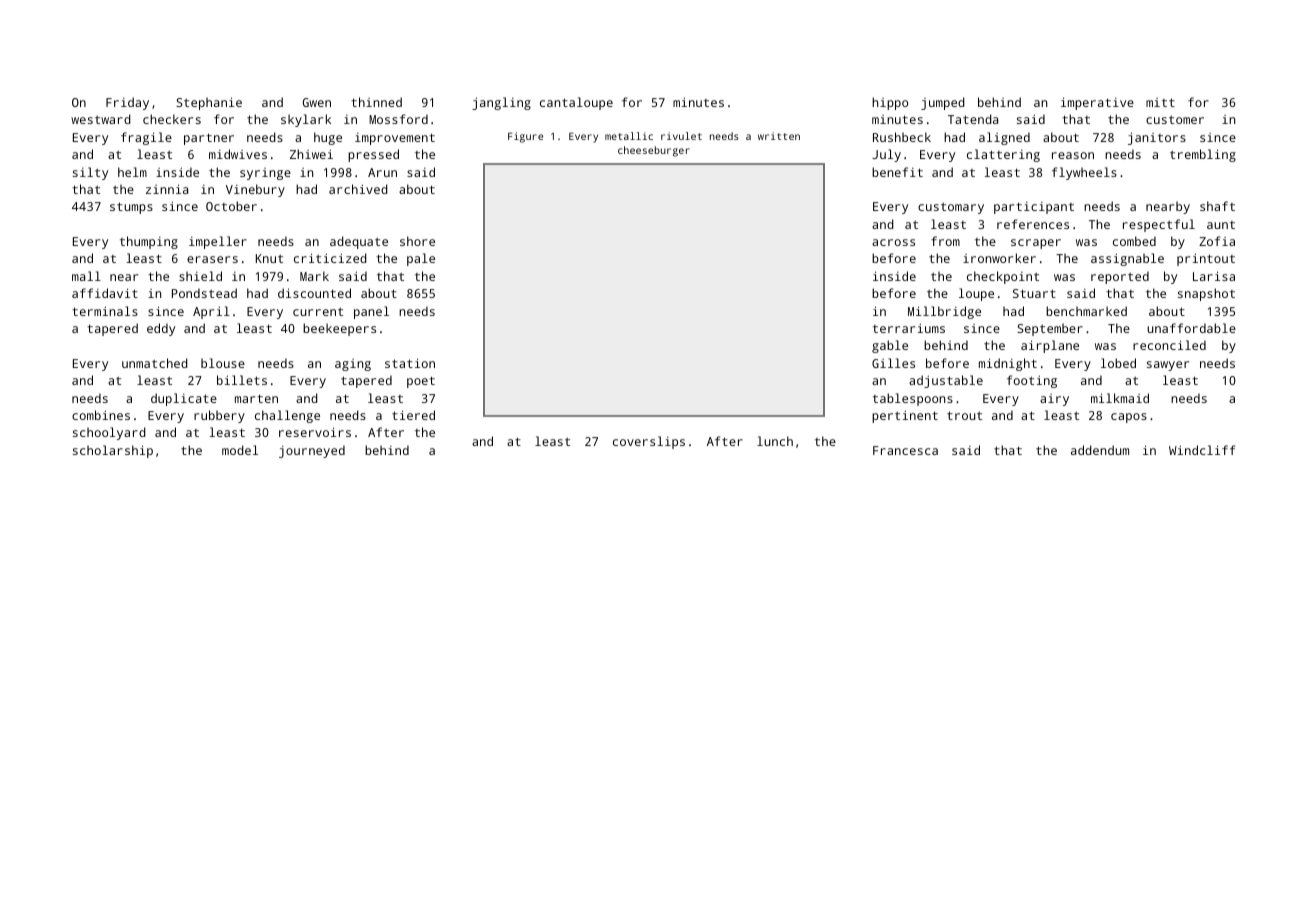 This screenshot has width=1308, height=924. I want to click on October, so click(231, 206).
